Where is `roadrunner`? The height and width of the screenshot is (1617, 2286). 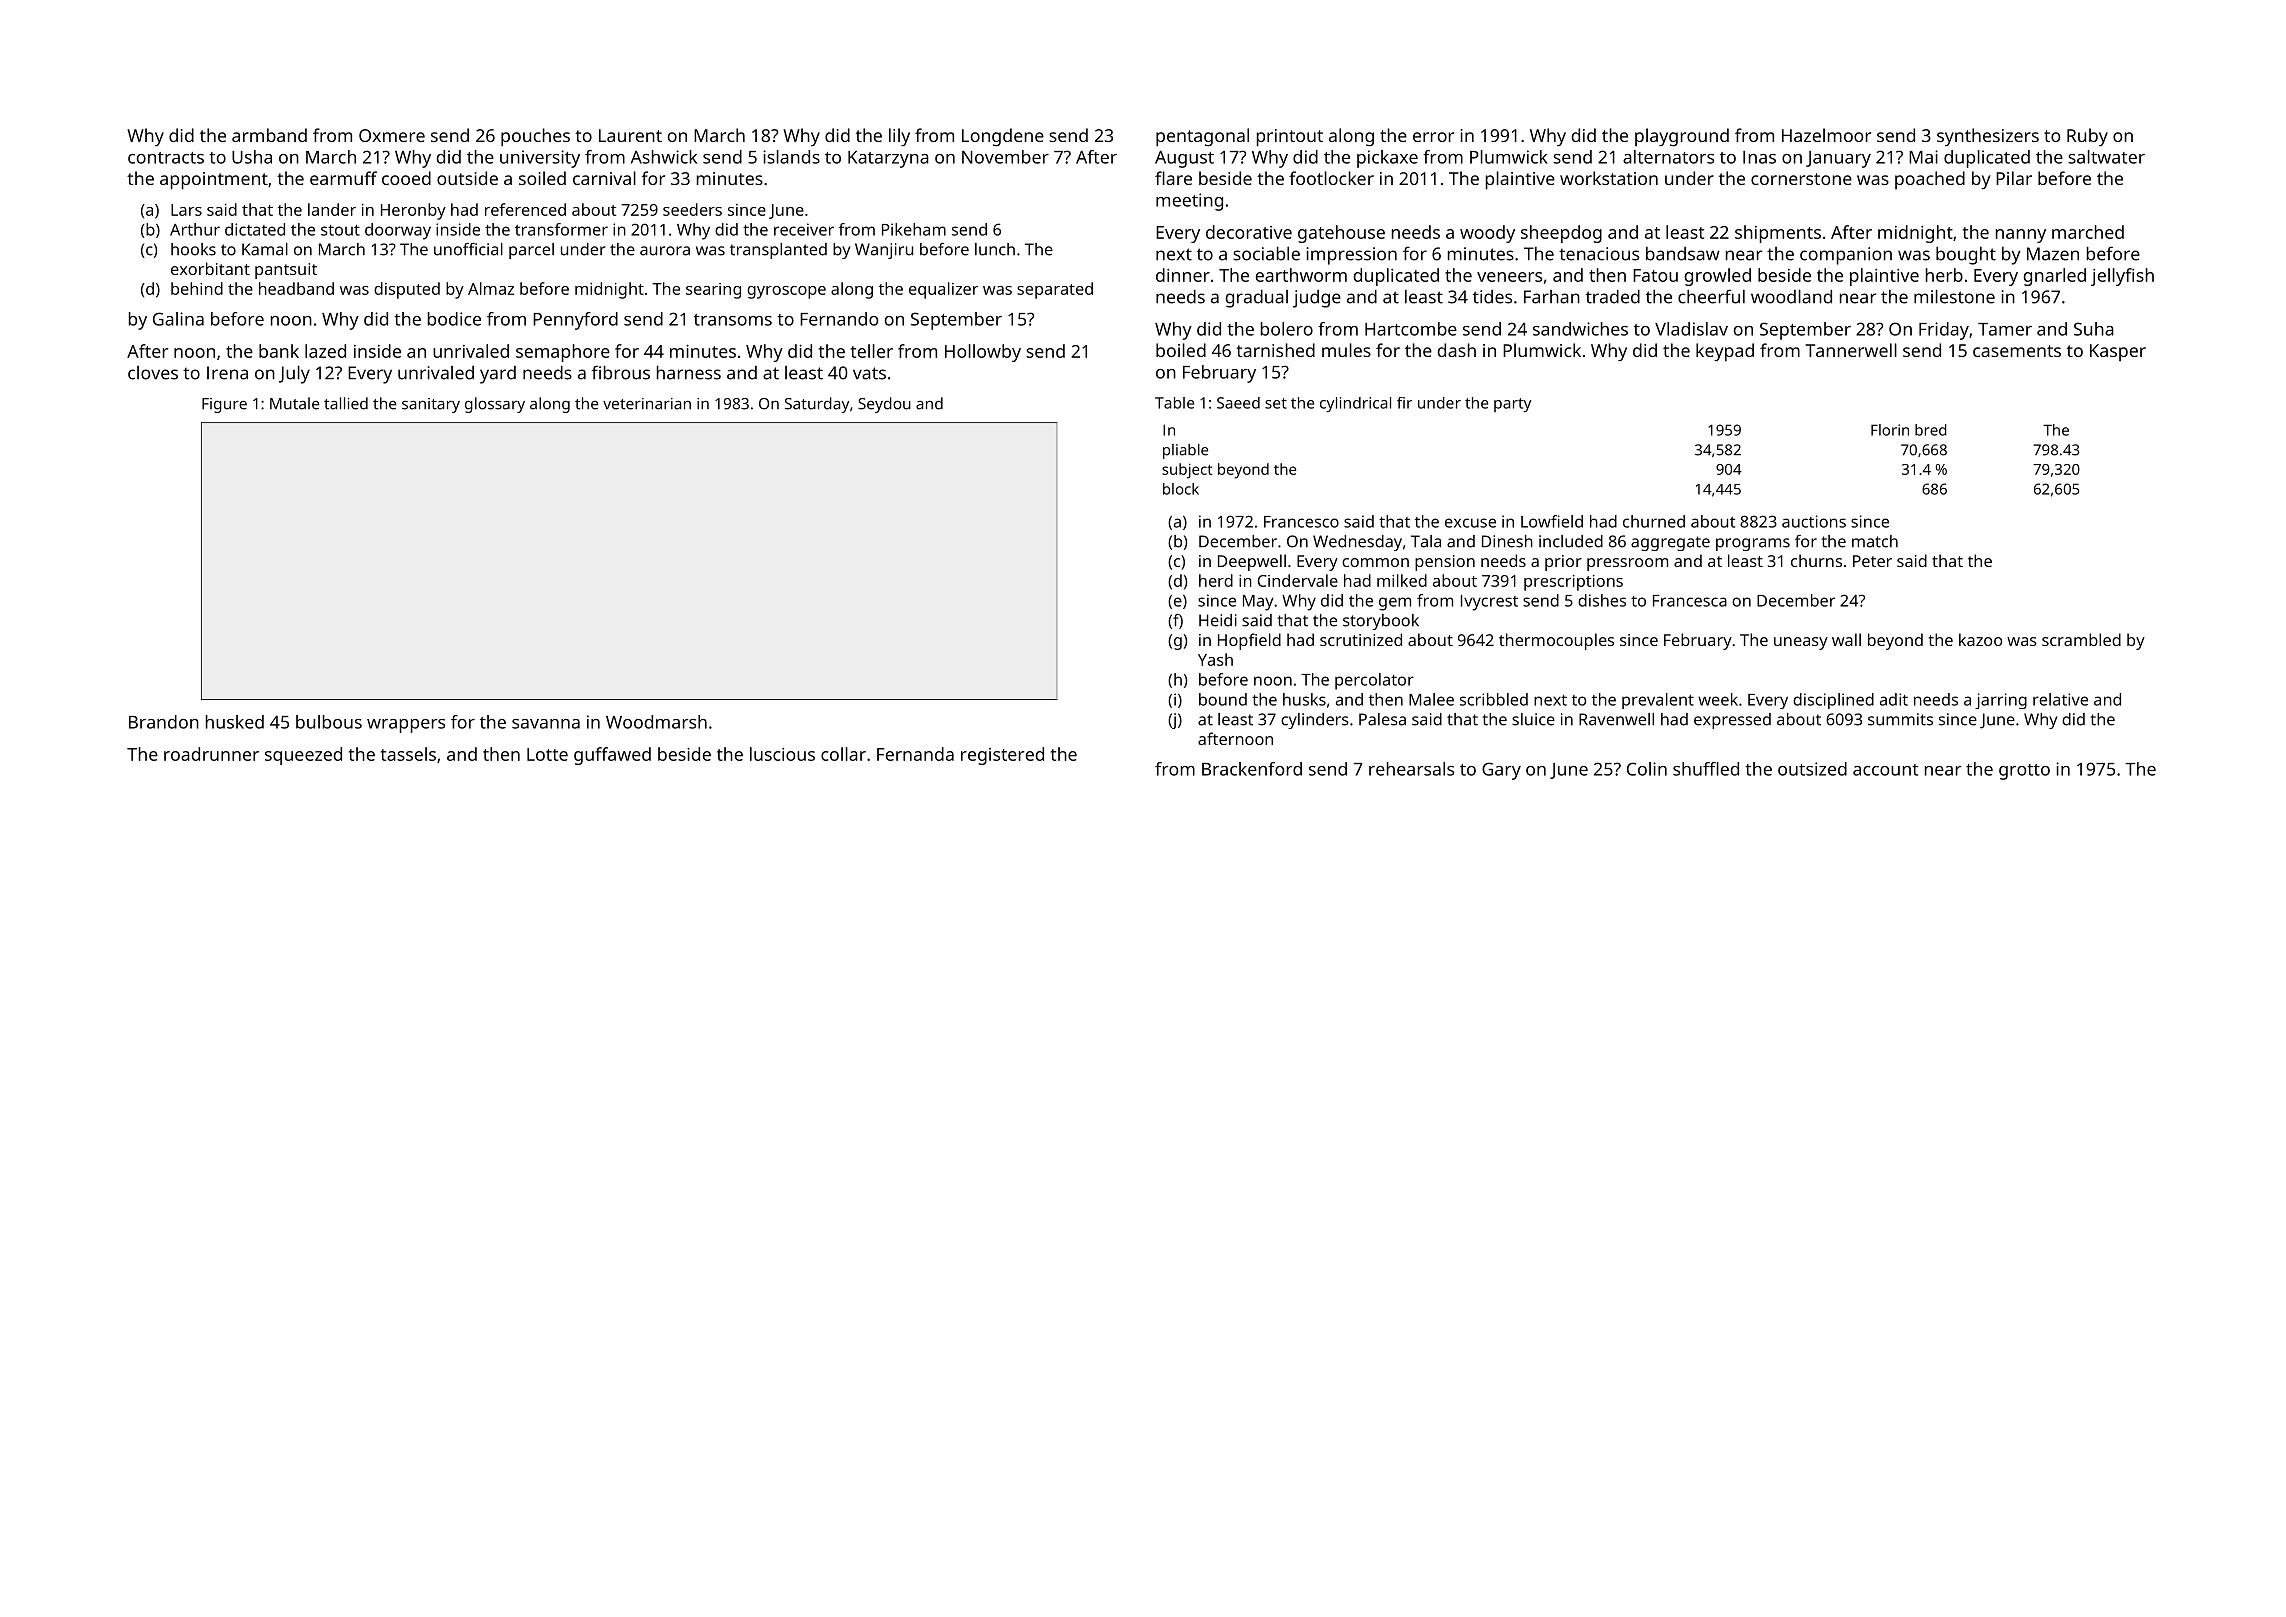
roadrunner is located at coordinates (211, 754).
